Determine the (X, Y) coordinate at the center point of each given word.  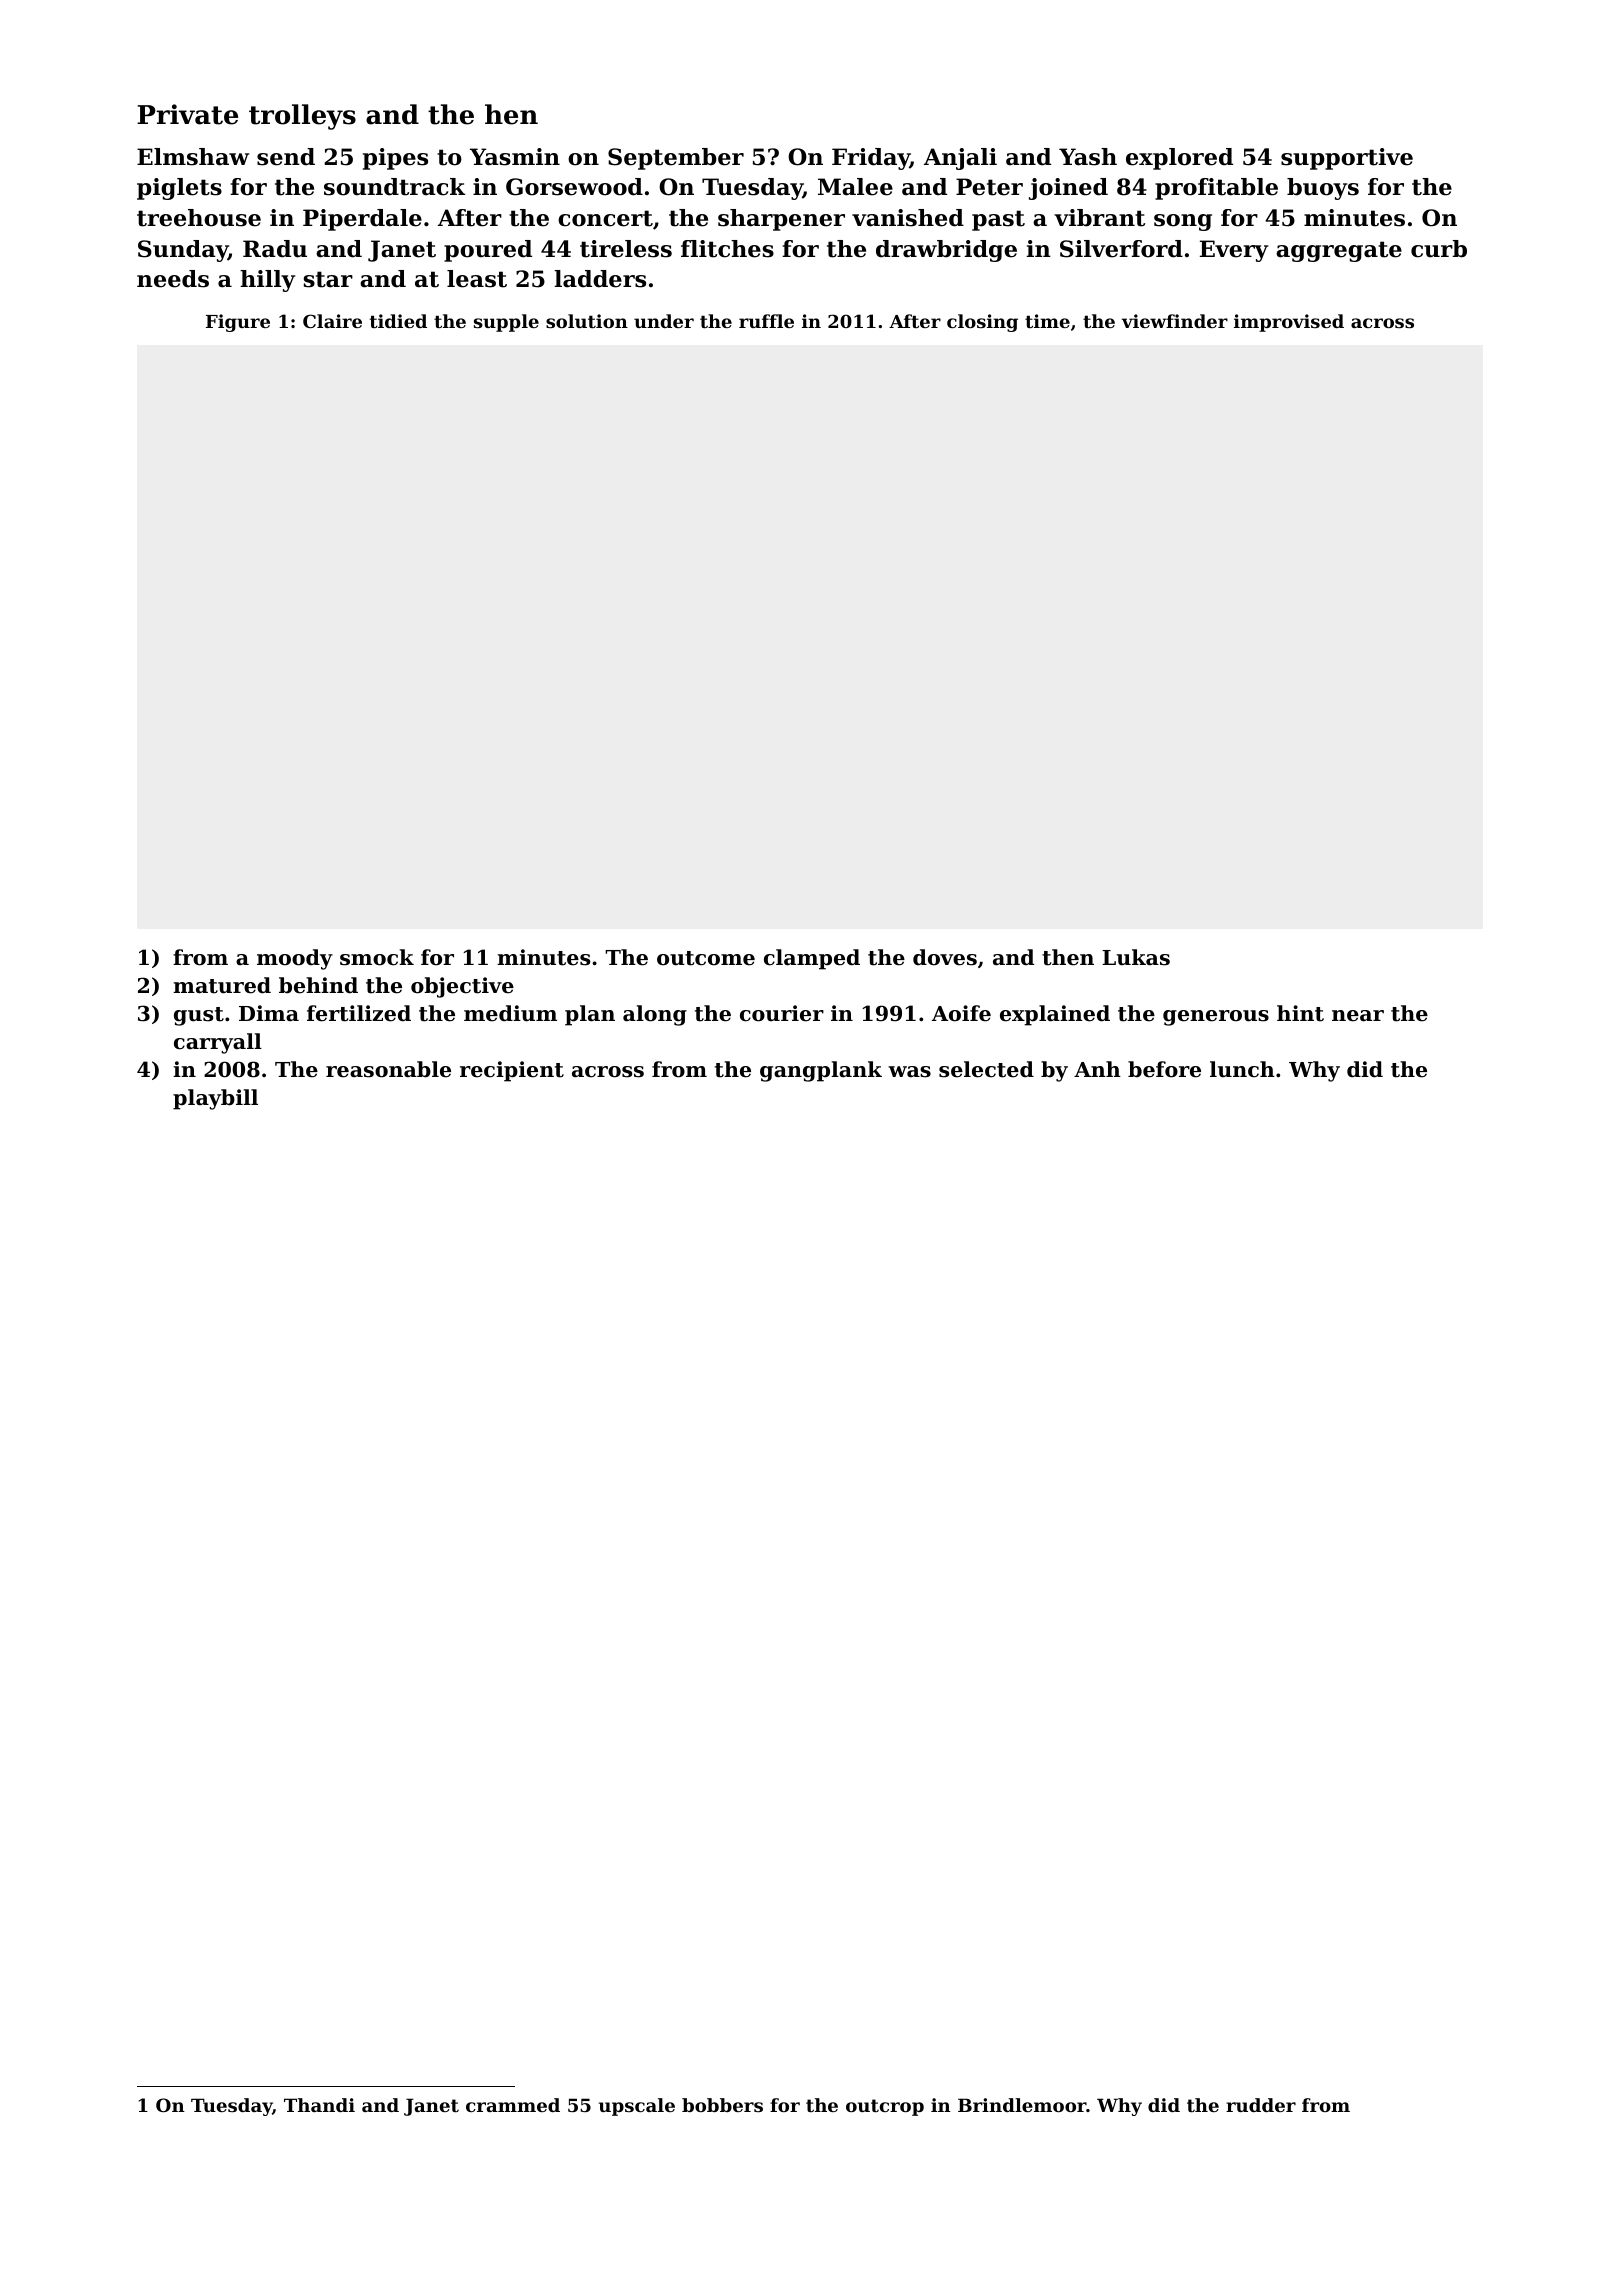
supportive (1347, 159)
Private (187, 114)
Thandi (319, 2105)
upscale (637, 2107)
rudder (1261, 2105)
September (676, 159)
